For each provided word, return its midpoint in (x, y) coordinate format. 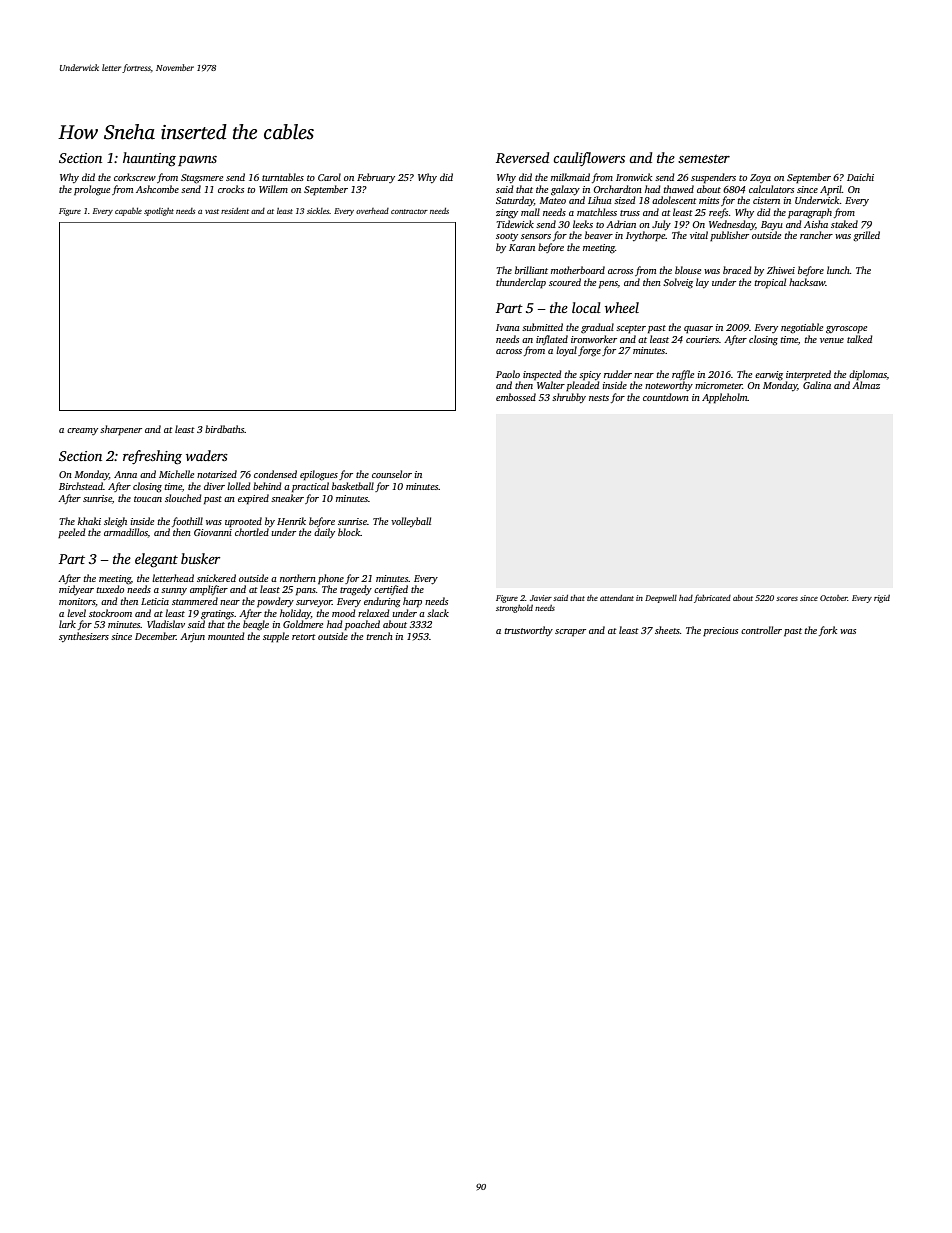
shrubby (569, 398)
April (831, 190)
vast (212, 211)
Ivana (507, 327)
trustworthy (529, 631)
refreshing (152, 457)
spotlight (159, 212)
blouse (688, 270)
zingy (507, 214)
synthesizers (84, 637)
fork (828, 631)
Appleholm (725, 398)
